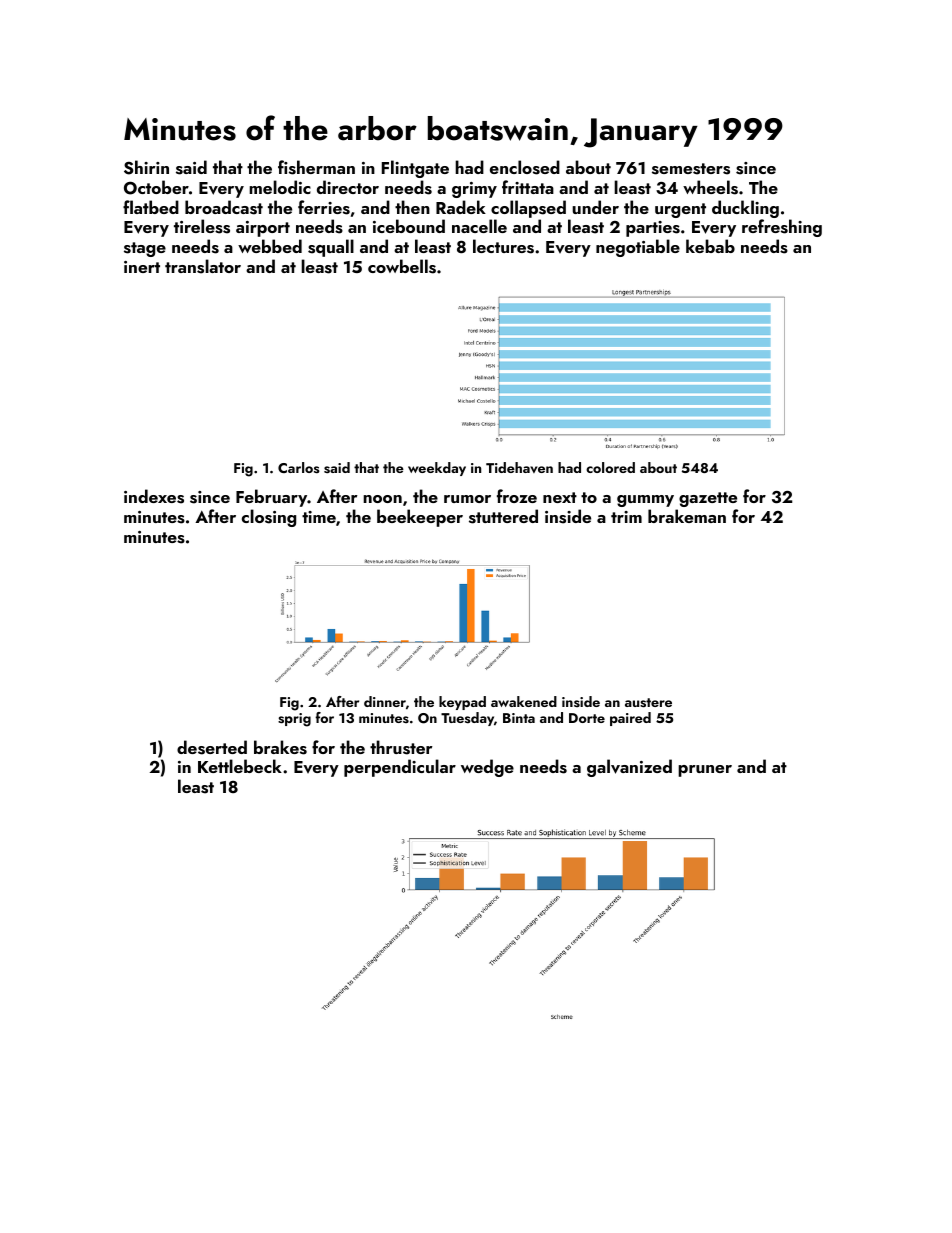  Describe the element at coordinates (324, 207) in the screenshot. I see `ferries` at that location.
